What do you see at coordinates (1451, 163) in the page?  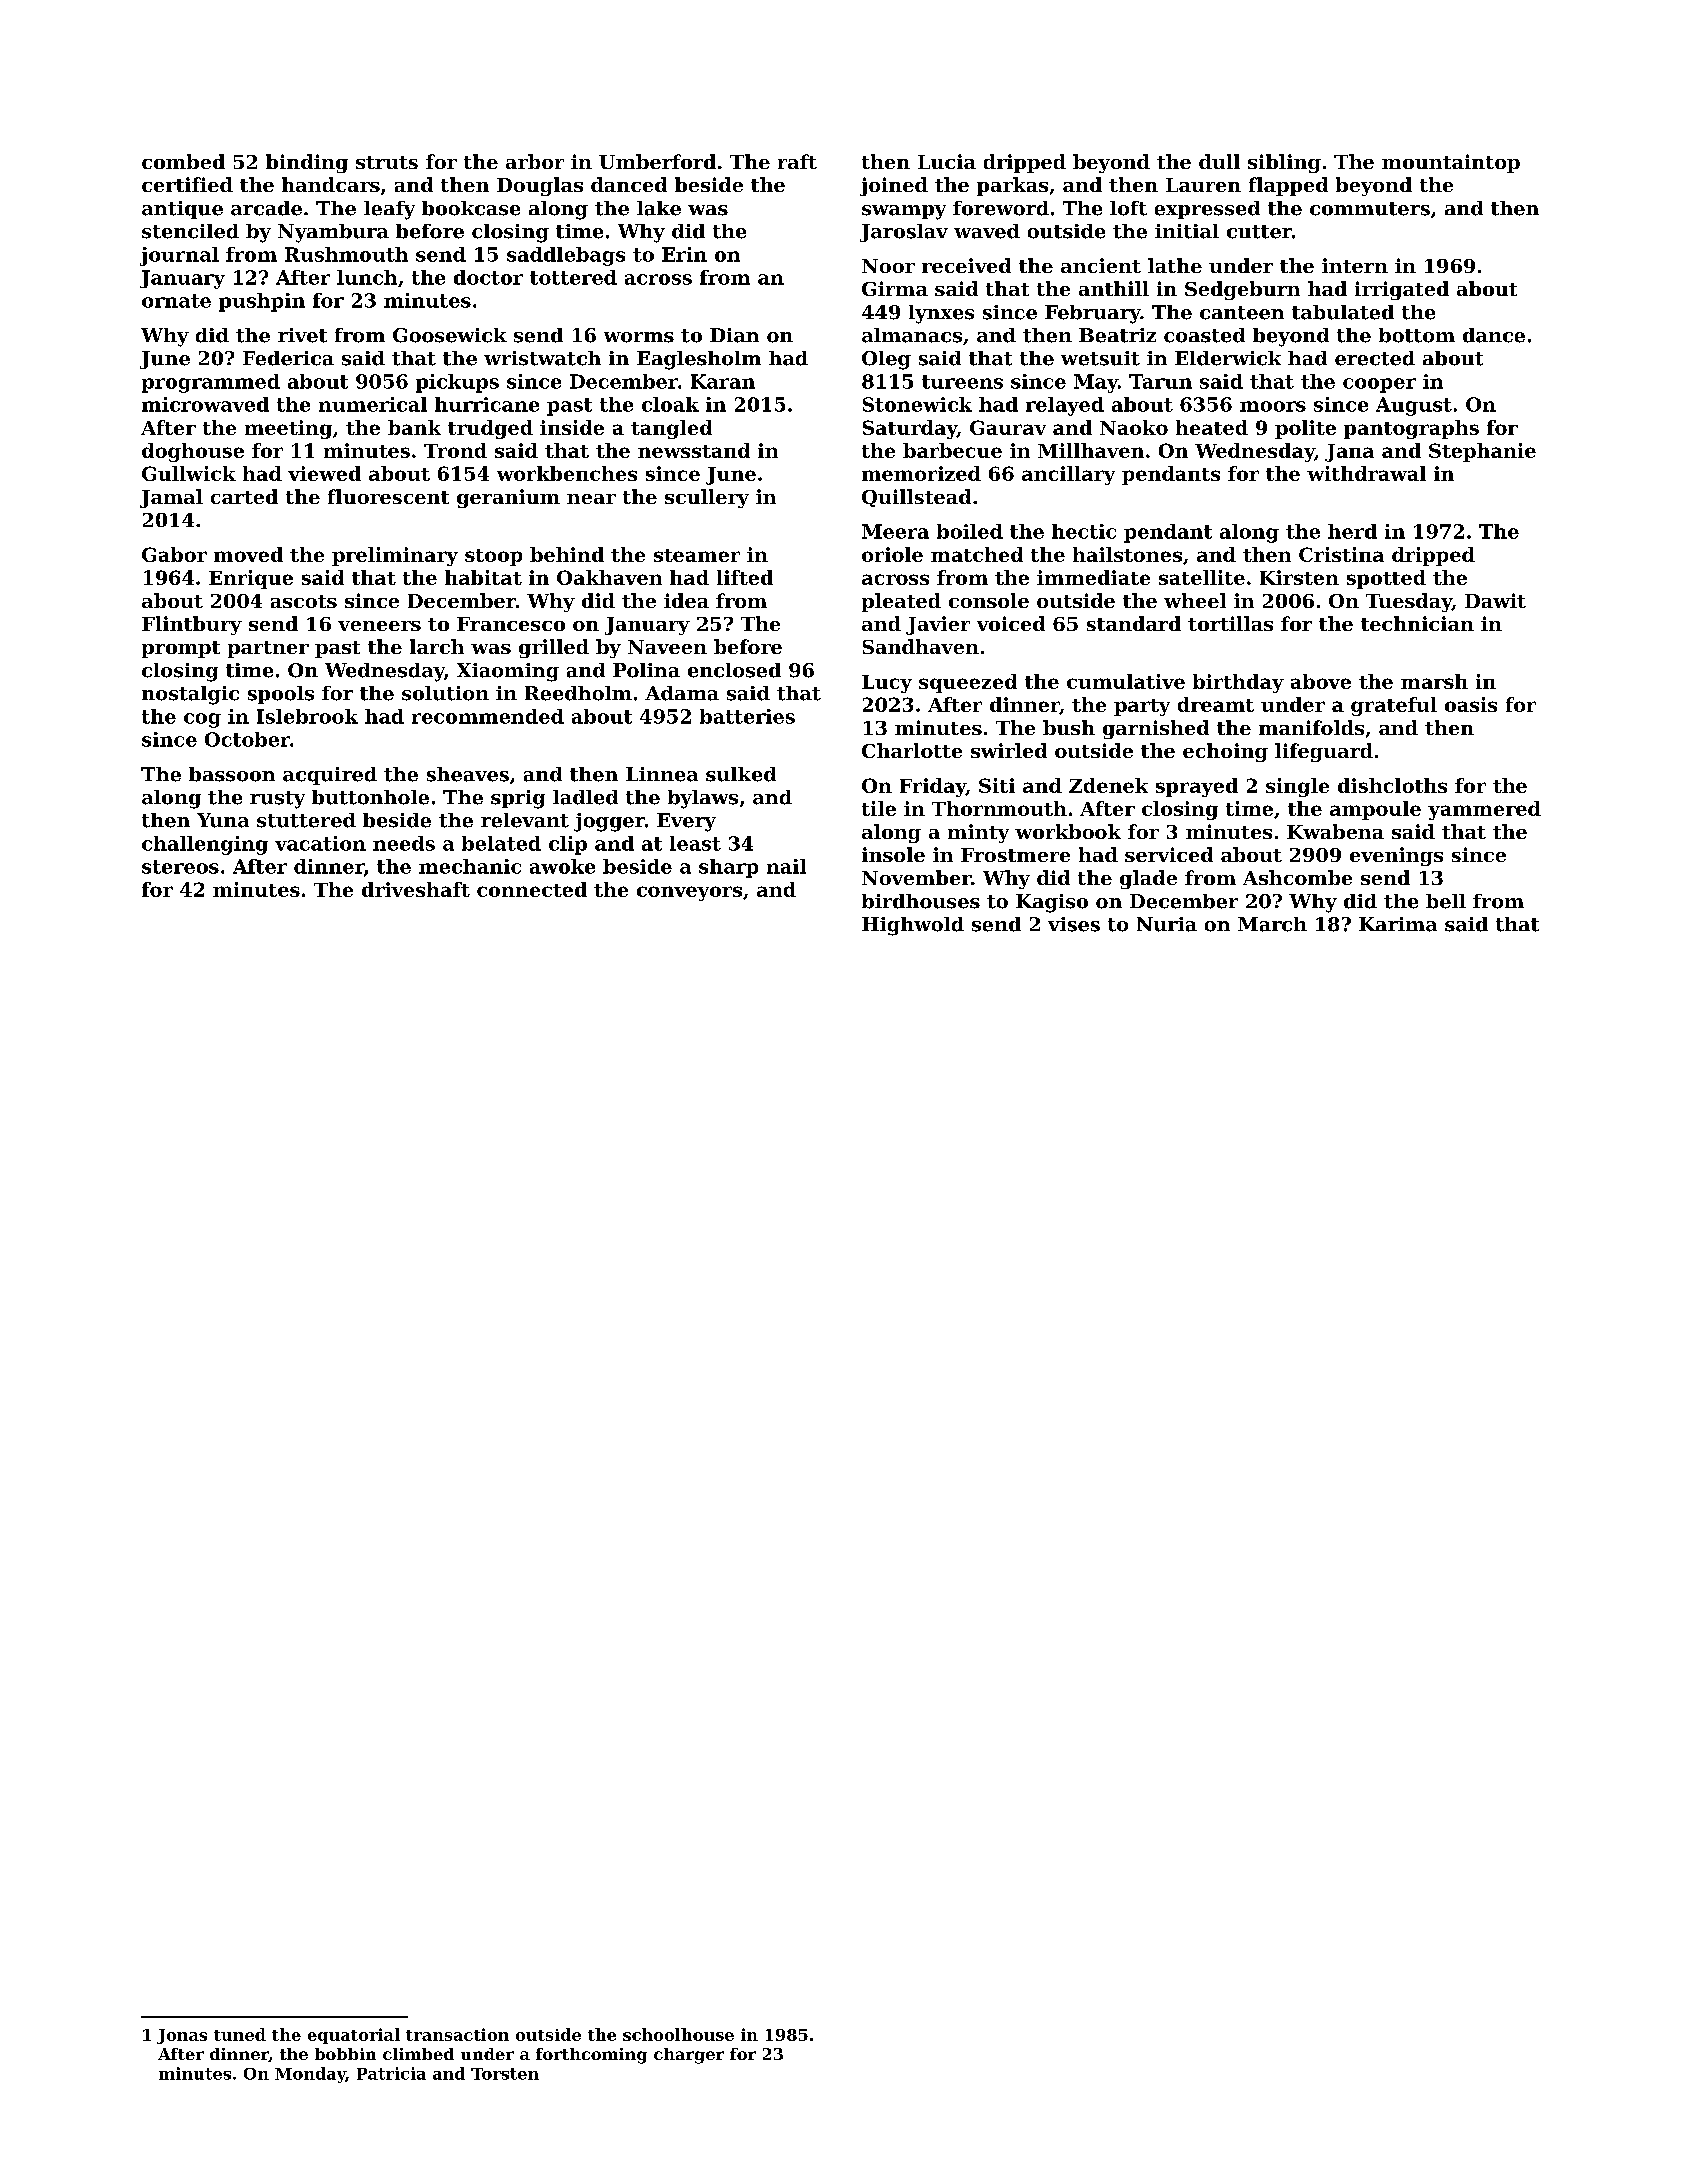 I see `mountaintop` at bounding box center [1451, 163].
